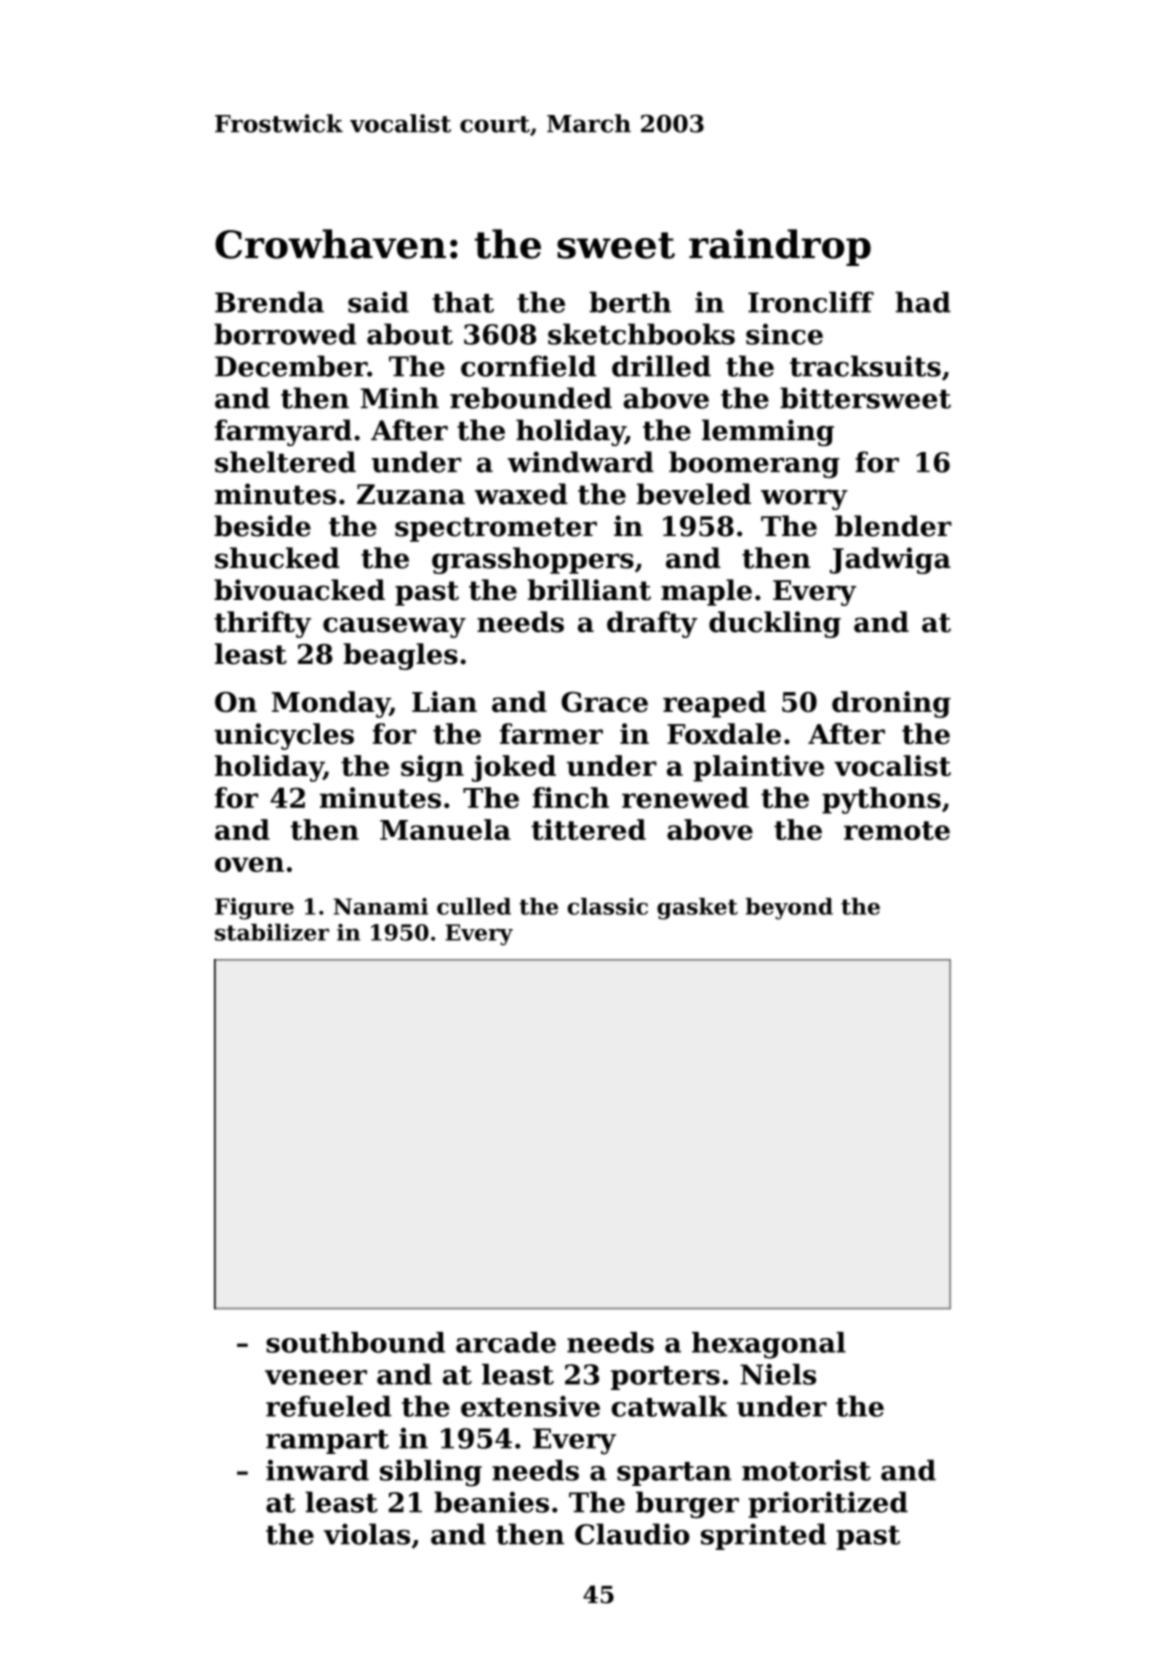  Describe the element at coordinates (378, 302) in the image. I see `said` at that location.
